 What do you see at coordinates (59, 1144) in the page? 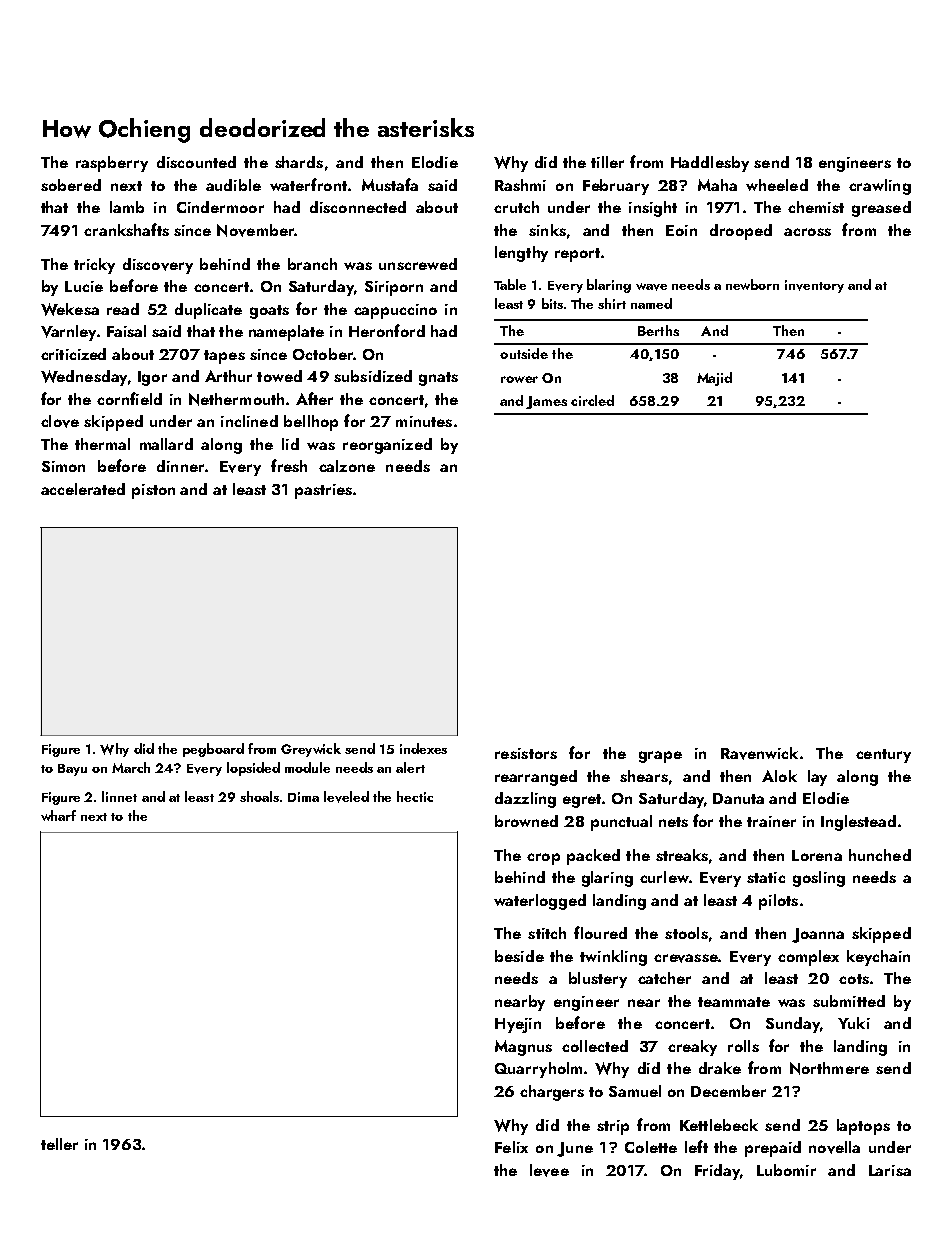
I see `teller` at bounding box center [59, 1144].
